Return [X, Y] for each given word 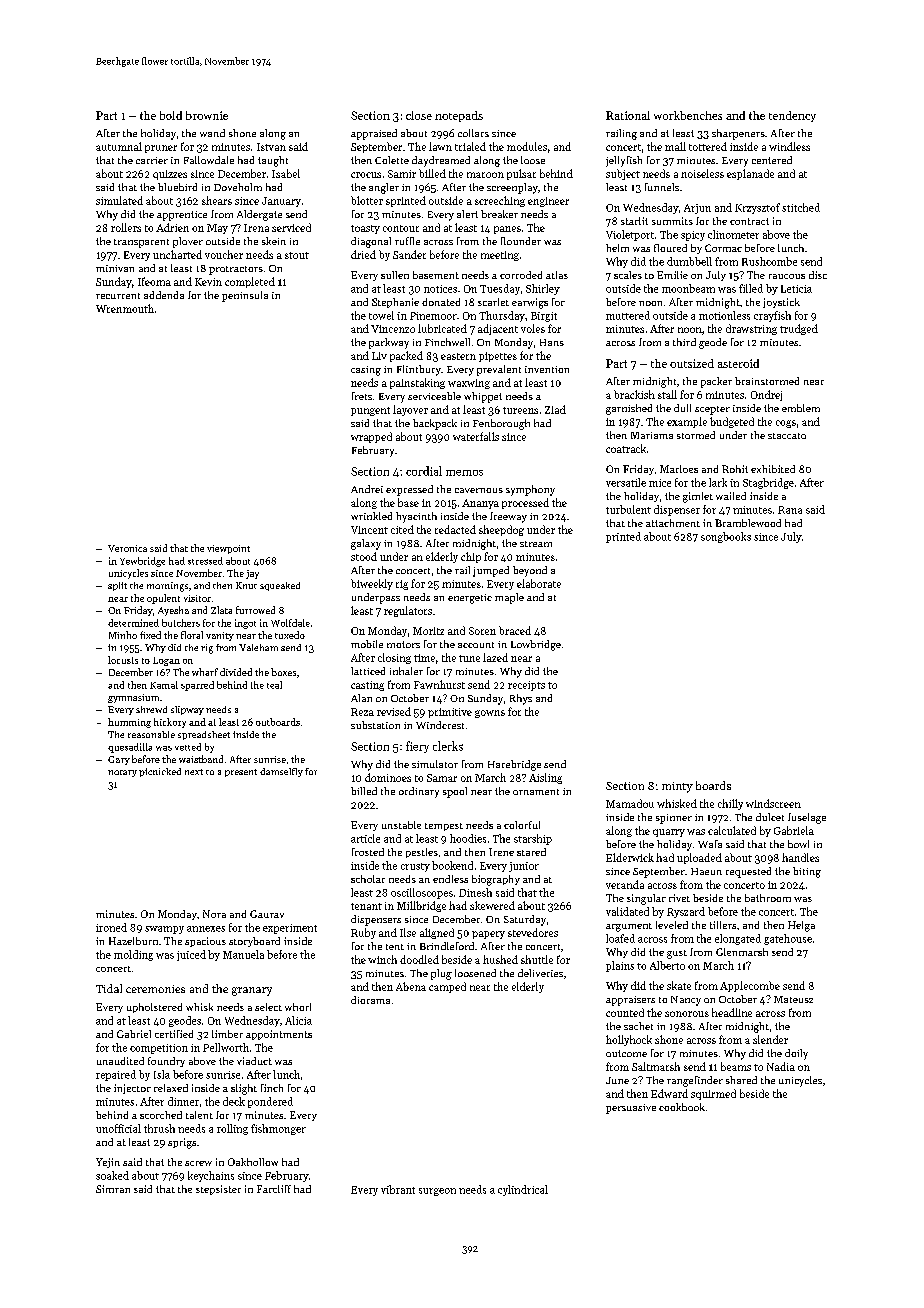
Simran [113, 1189]
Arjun [697, 209]
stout [297, 255]
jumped [491, 571]
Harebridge [514, 765]
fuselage [807, 818]
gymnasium [133, 698]
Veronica [127, 548]
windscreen [773, 803]
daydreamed [441, 161]
